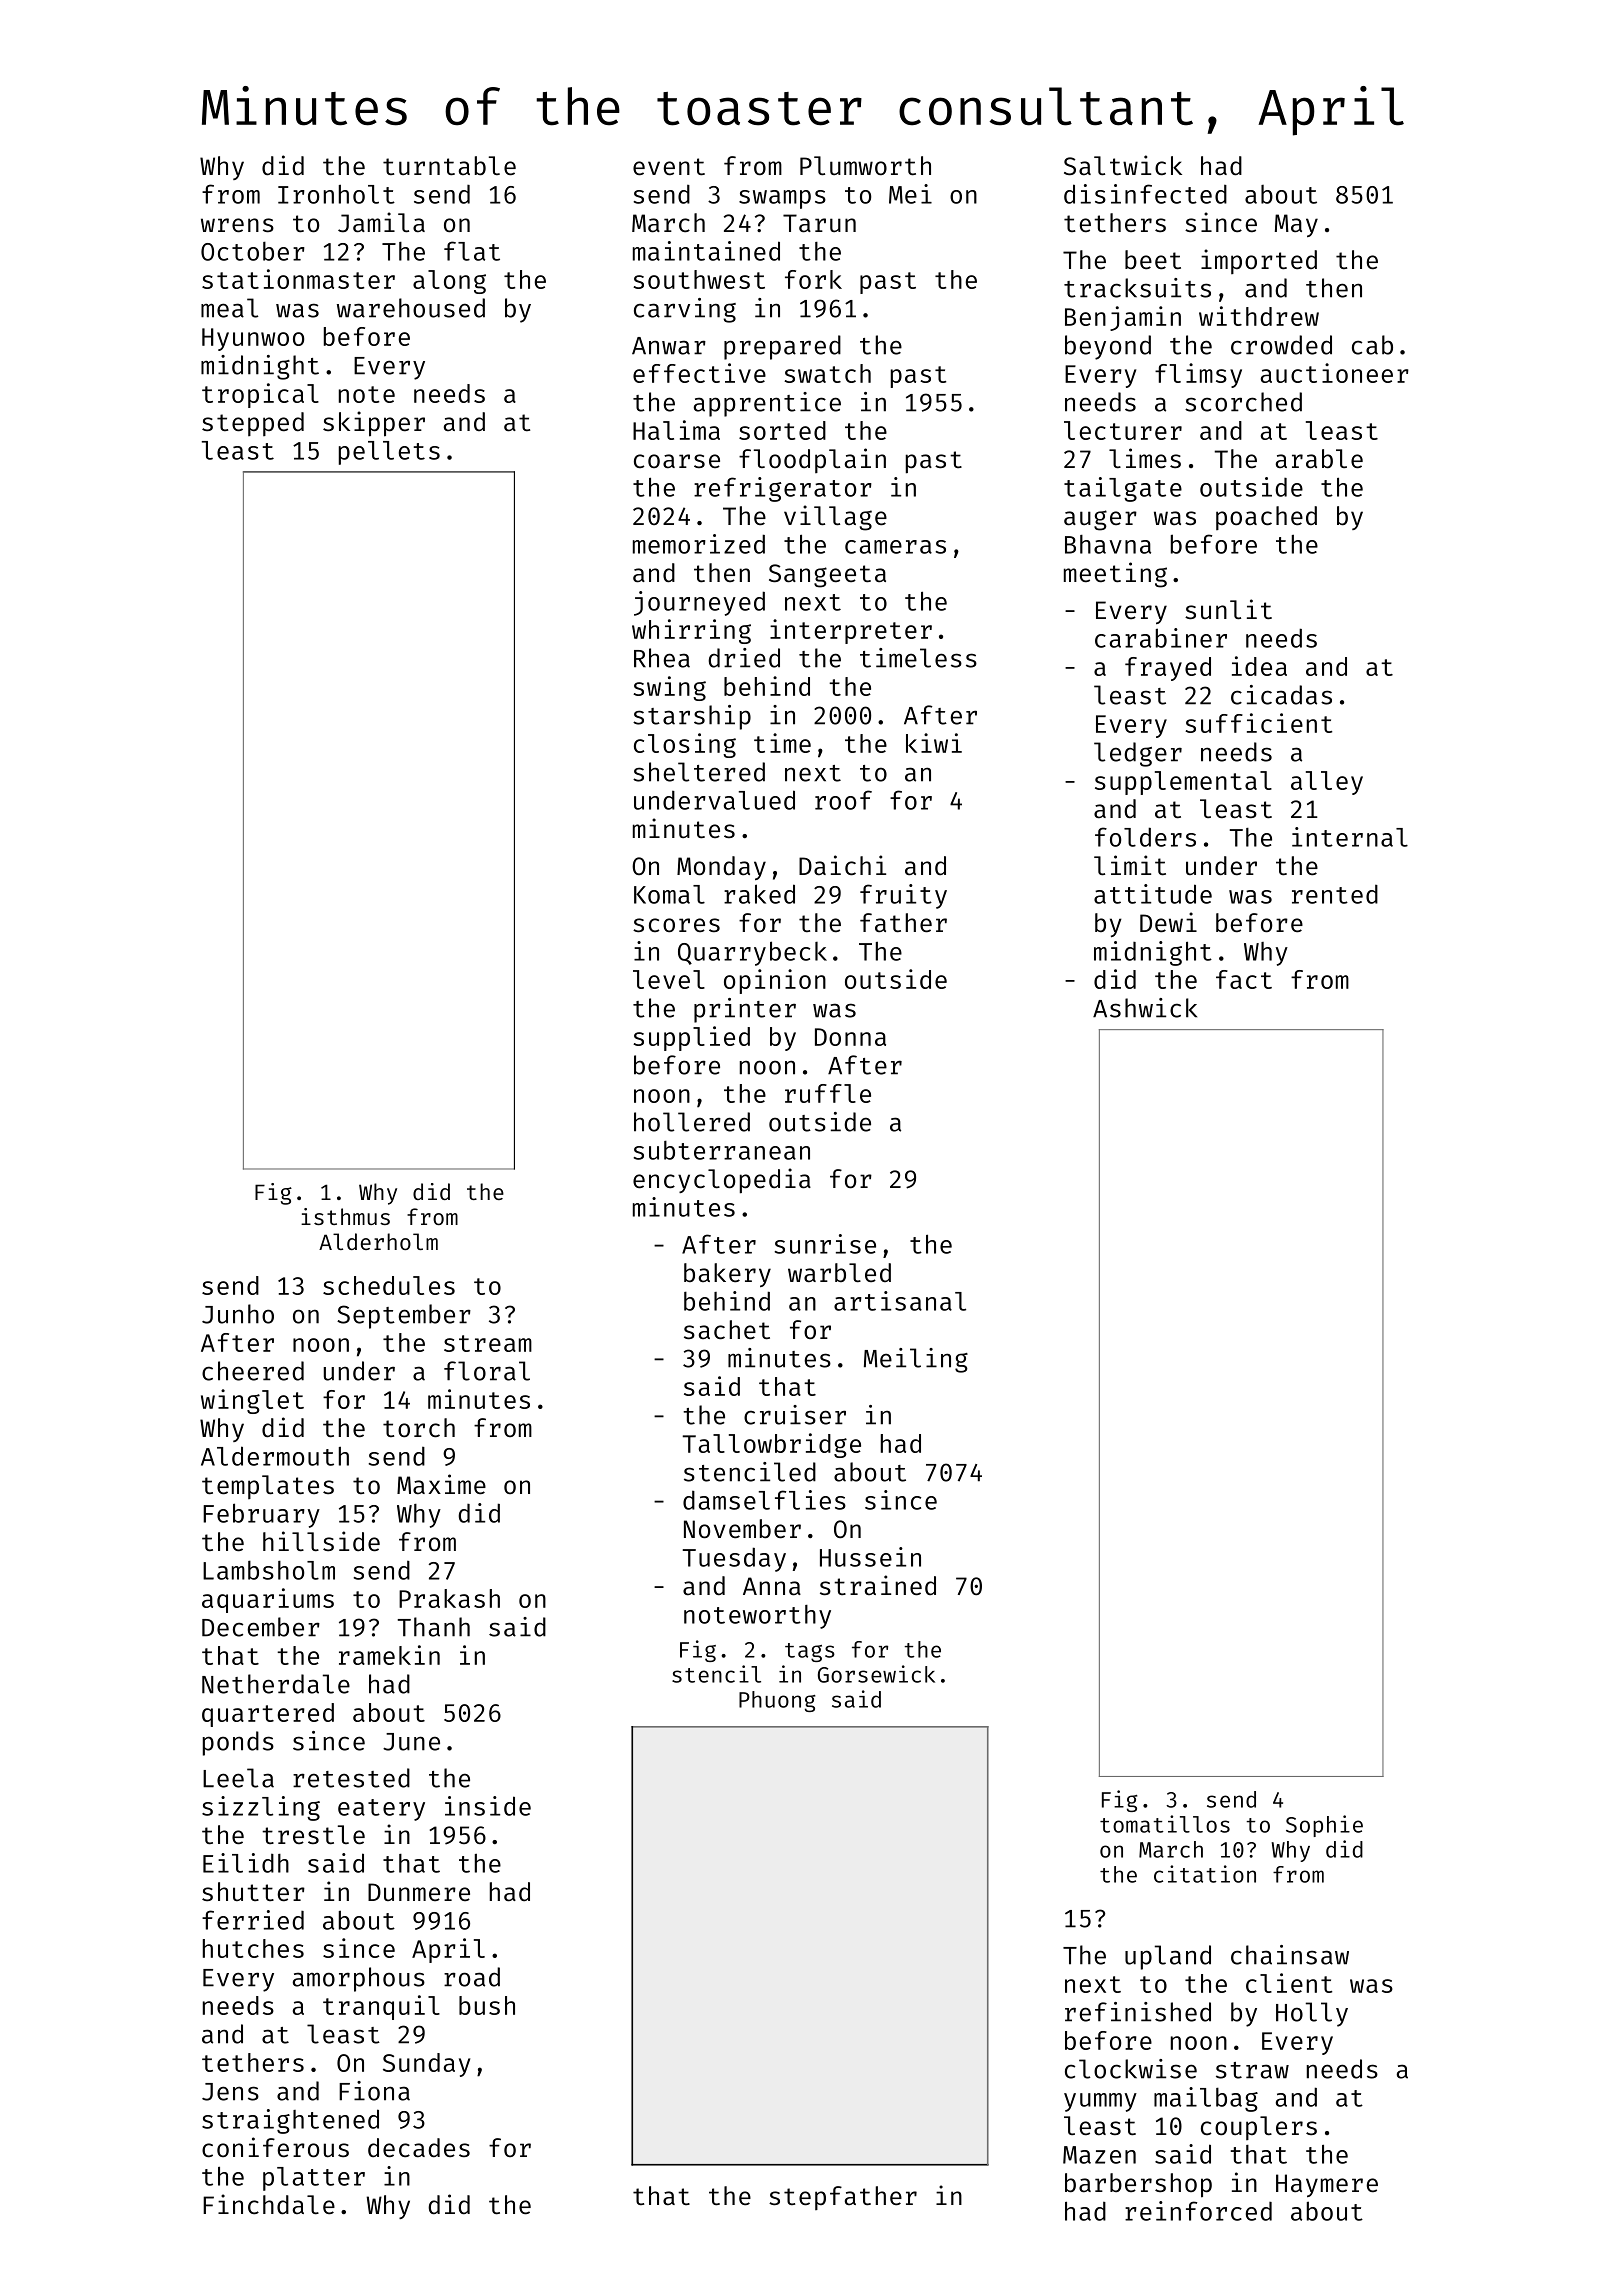 The width and height of the image is (1620, 2292). I want to click on Saltwick, so click(1123, 165).
